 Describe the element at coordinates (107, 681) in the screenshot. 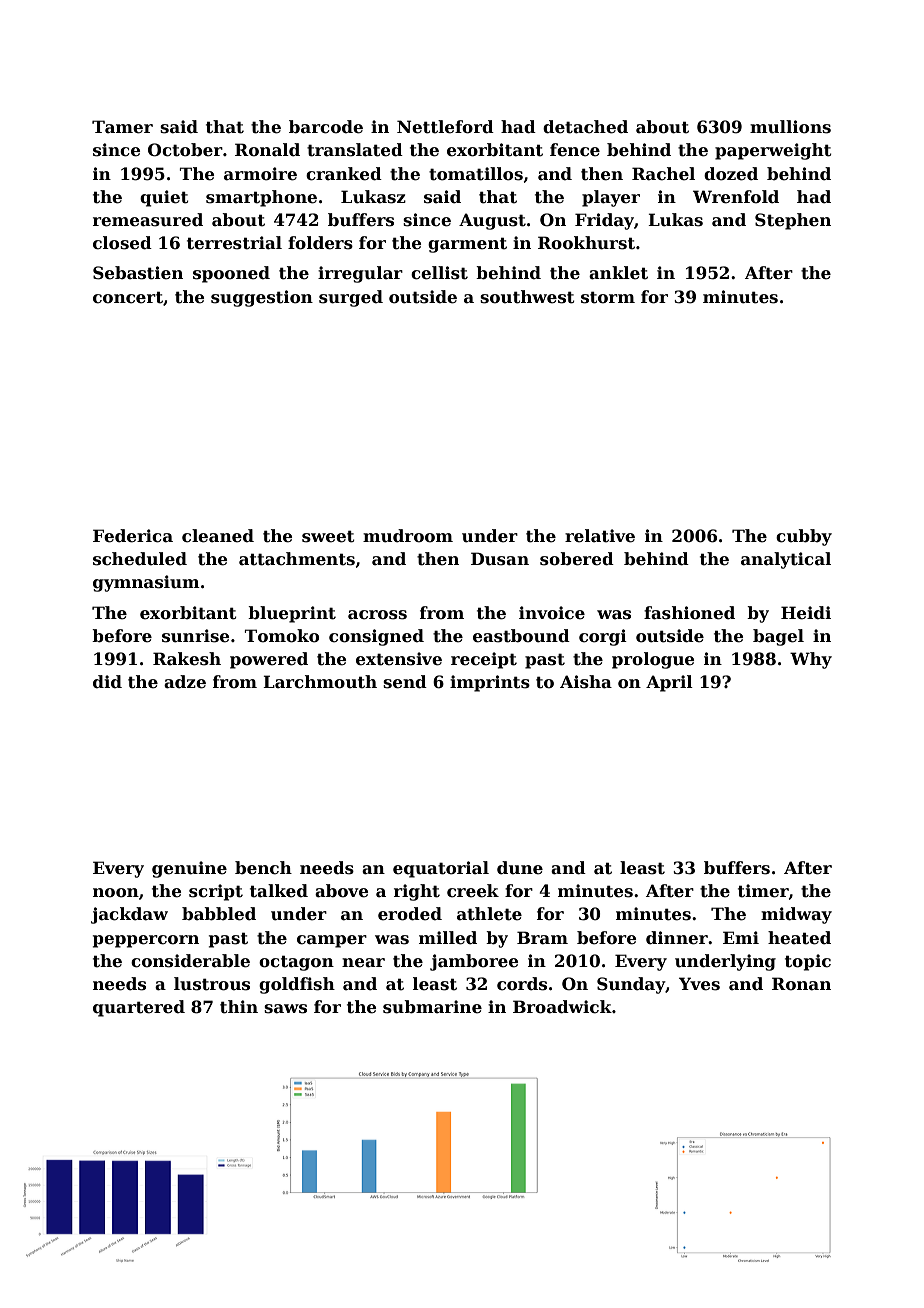

I see `did` at that location.
